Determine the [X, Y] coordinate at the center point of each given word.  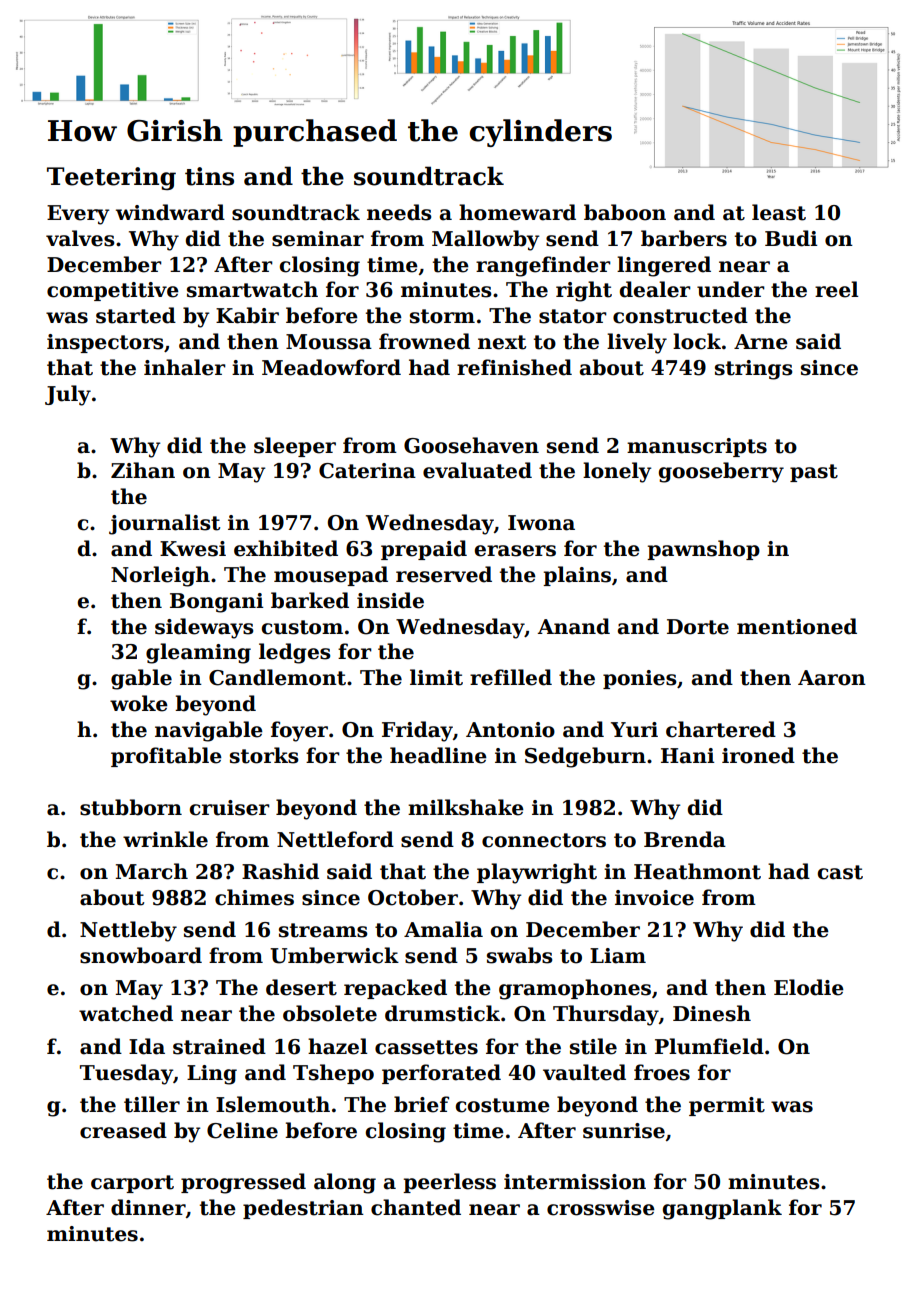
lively [637, 343]
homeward [517, 212]
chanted [416, 1207]
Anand [574, 626]
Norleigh [160, 576]
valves [80, 238]
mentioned [797, 626]
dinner [148, 1207]
